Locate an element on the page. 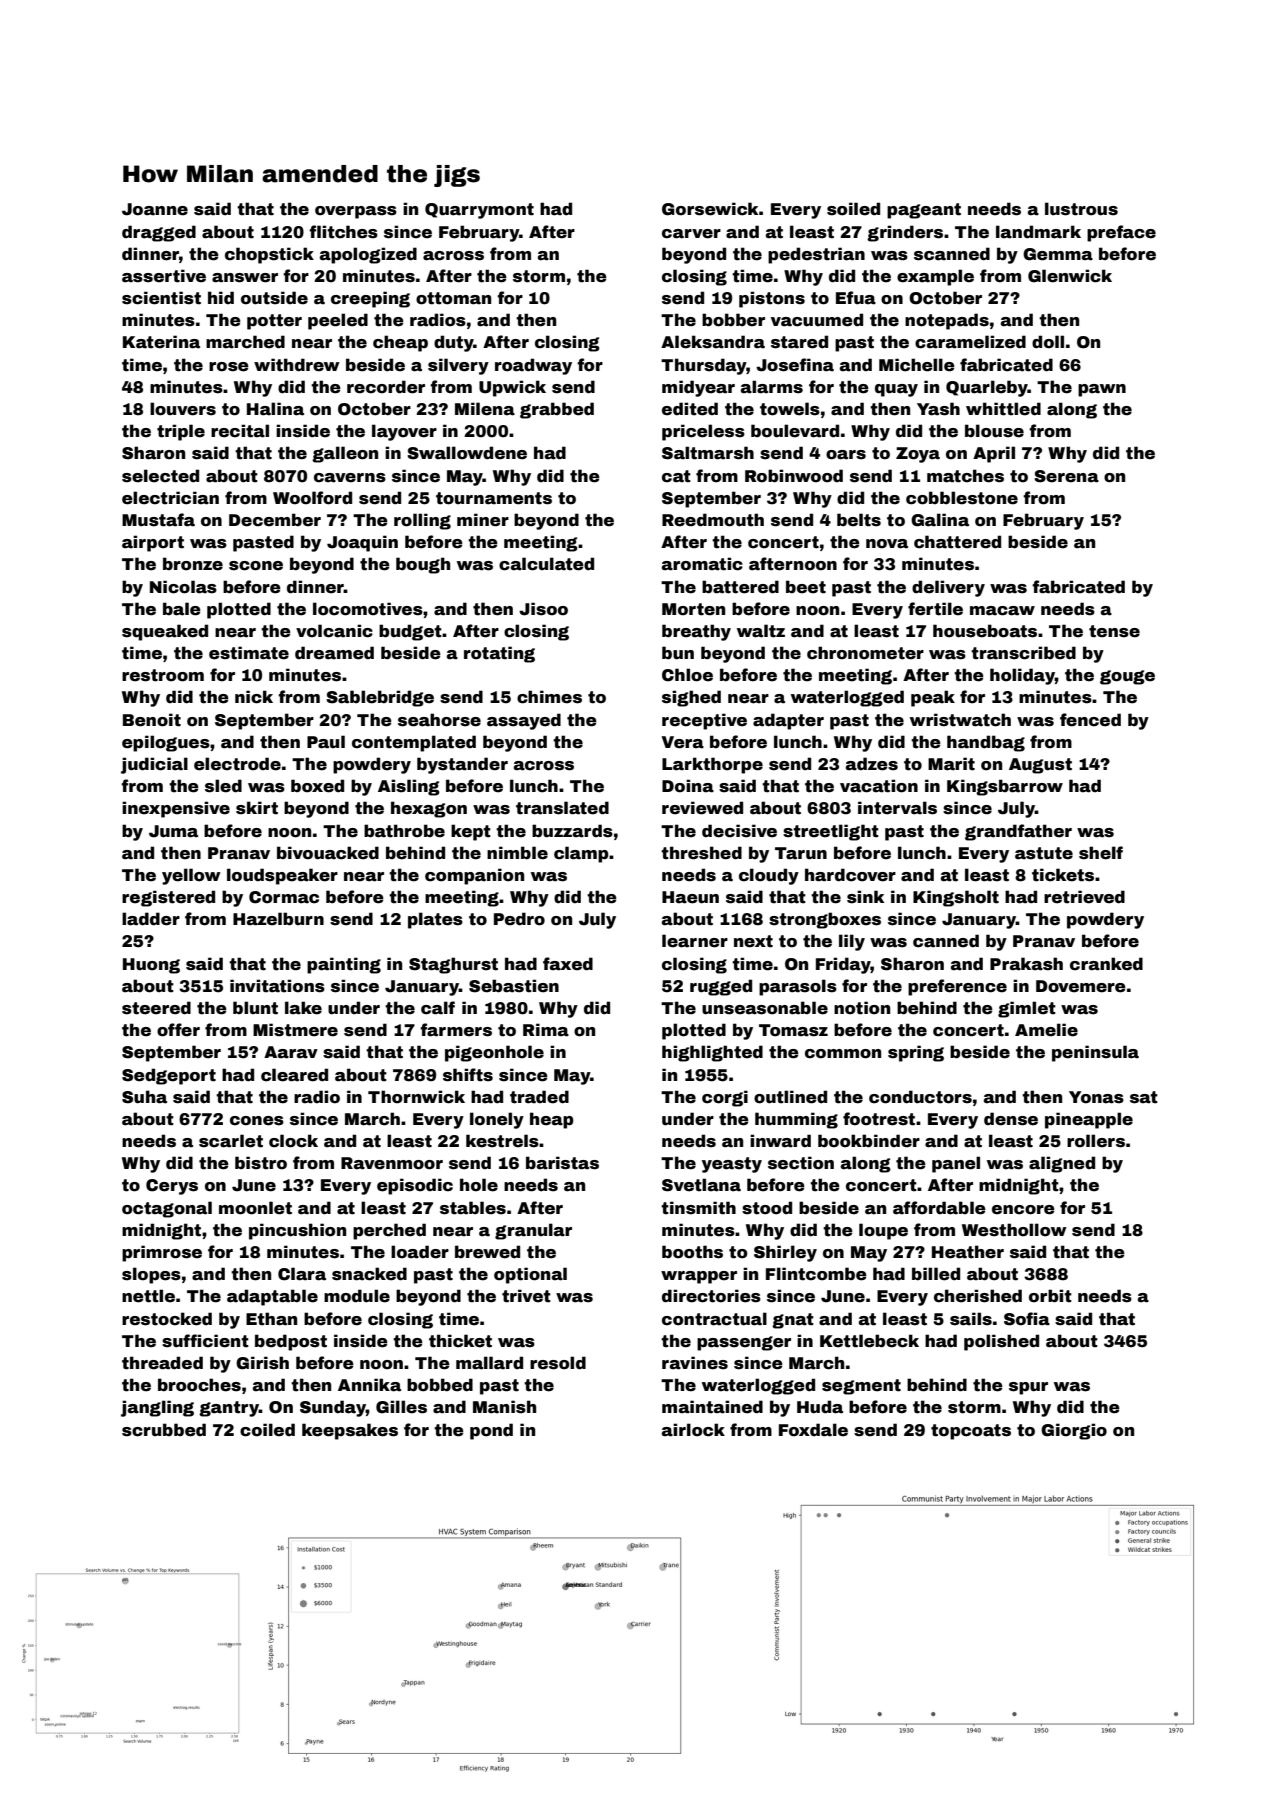  orbit is located at coordinates (1050, 1296).
